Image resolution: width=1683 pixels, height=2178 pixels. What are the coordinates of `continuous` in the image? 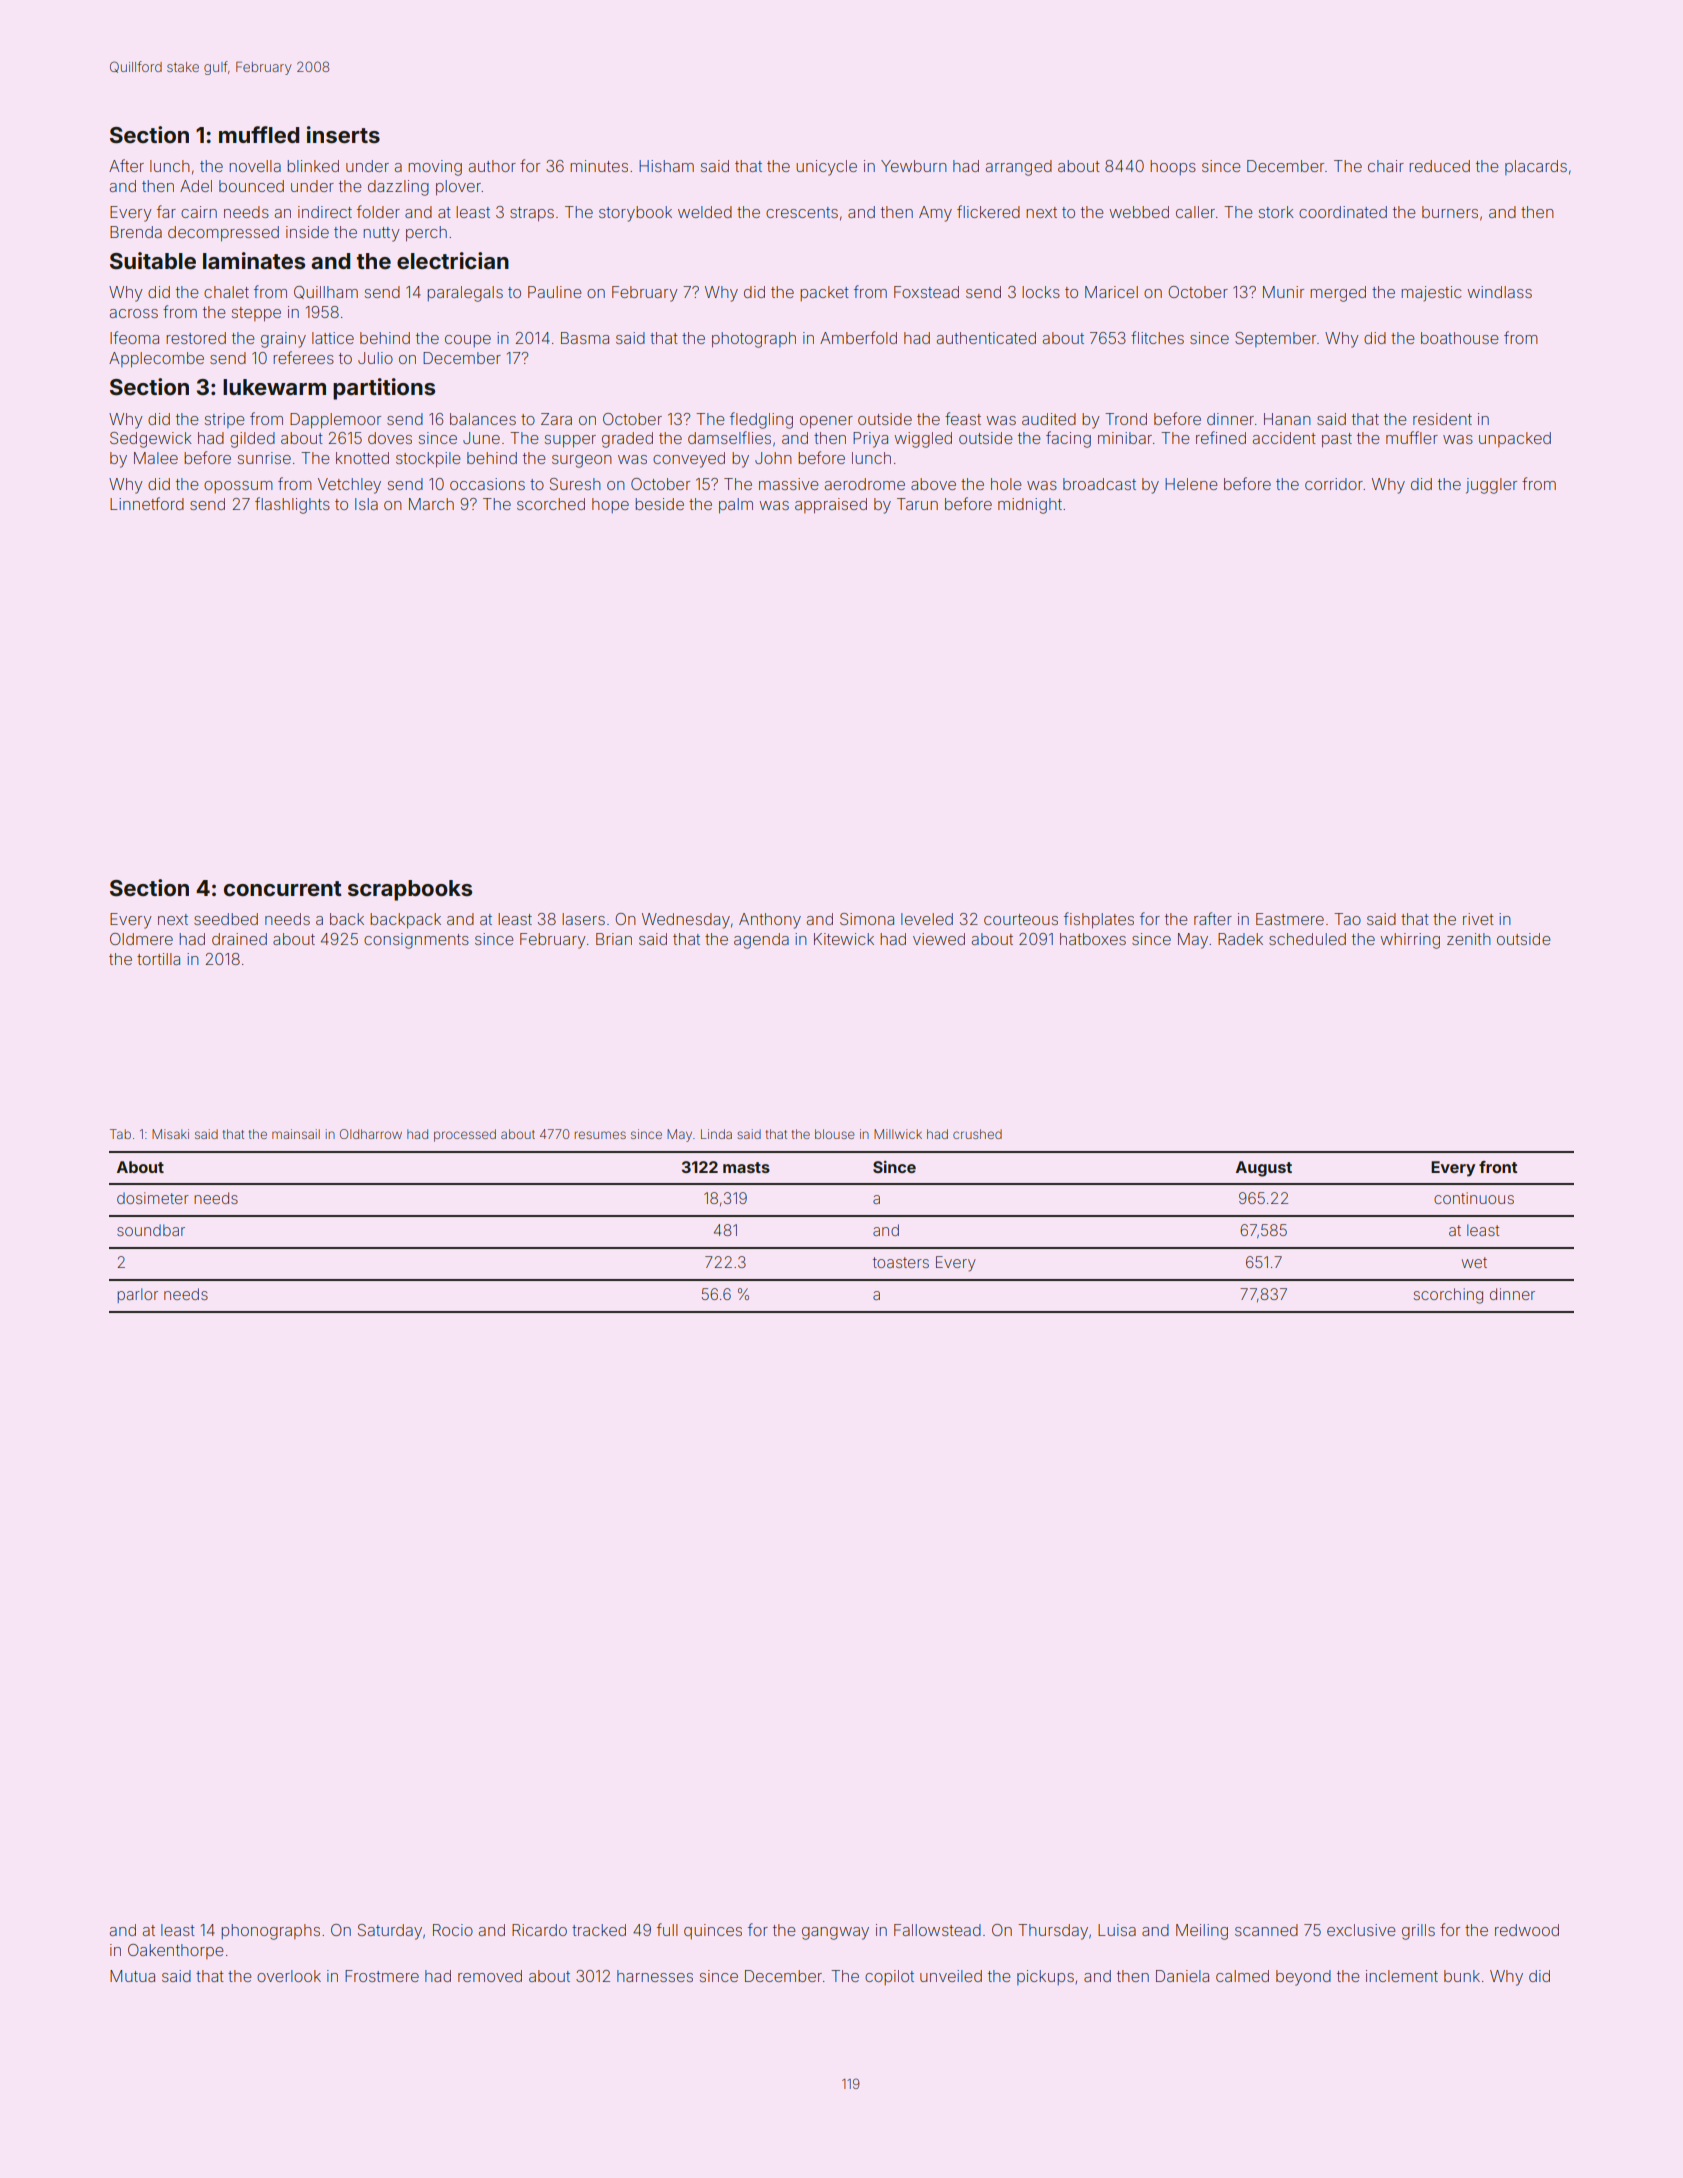 It's located at (1474, 1198).
